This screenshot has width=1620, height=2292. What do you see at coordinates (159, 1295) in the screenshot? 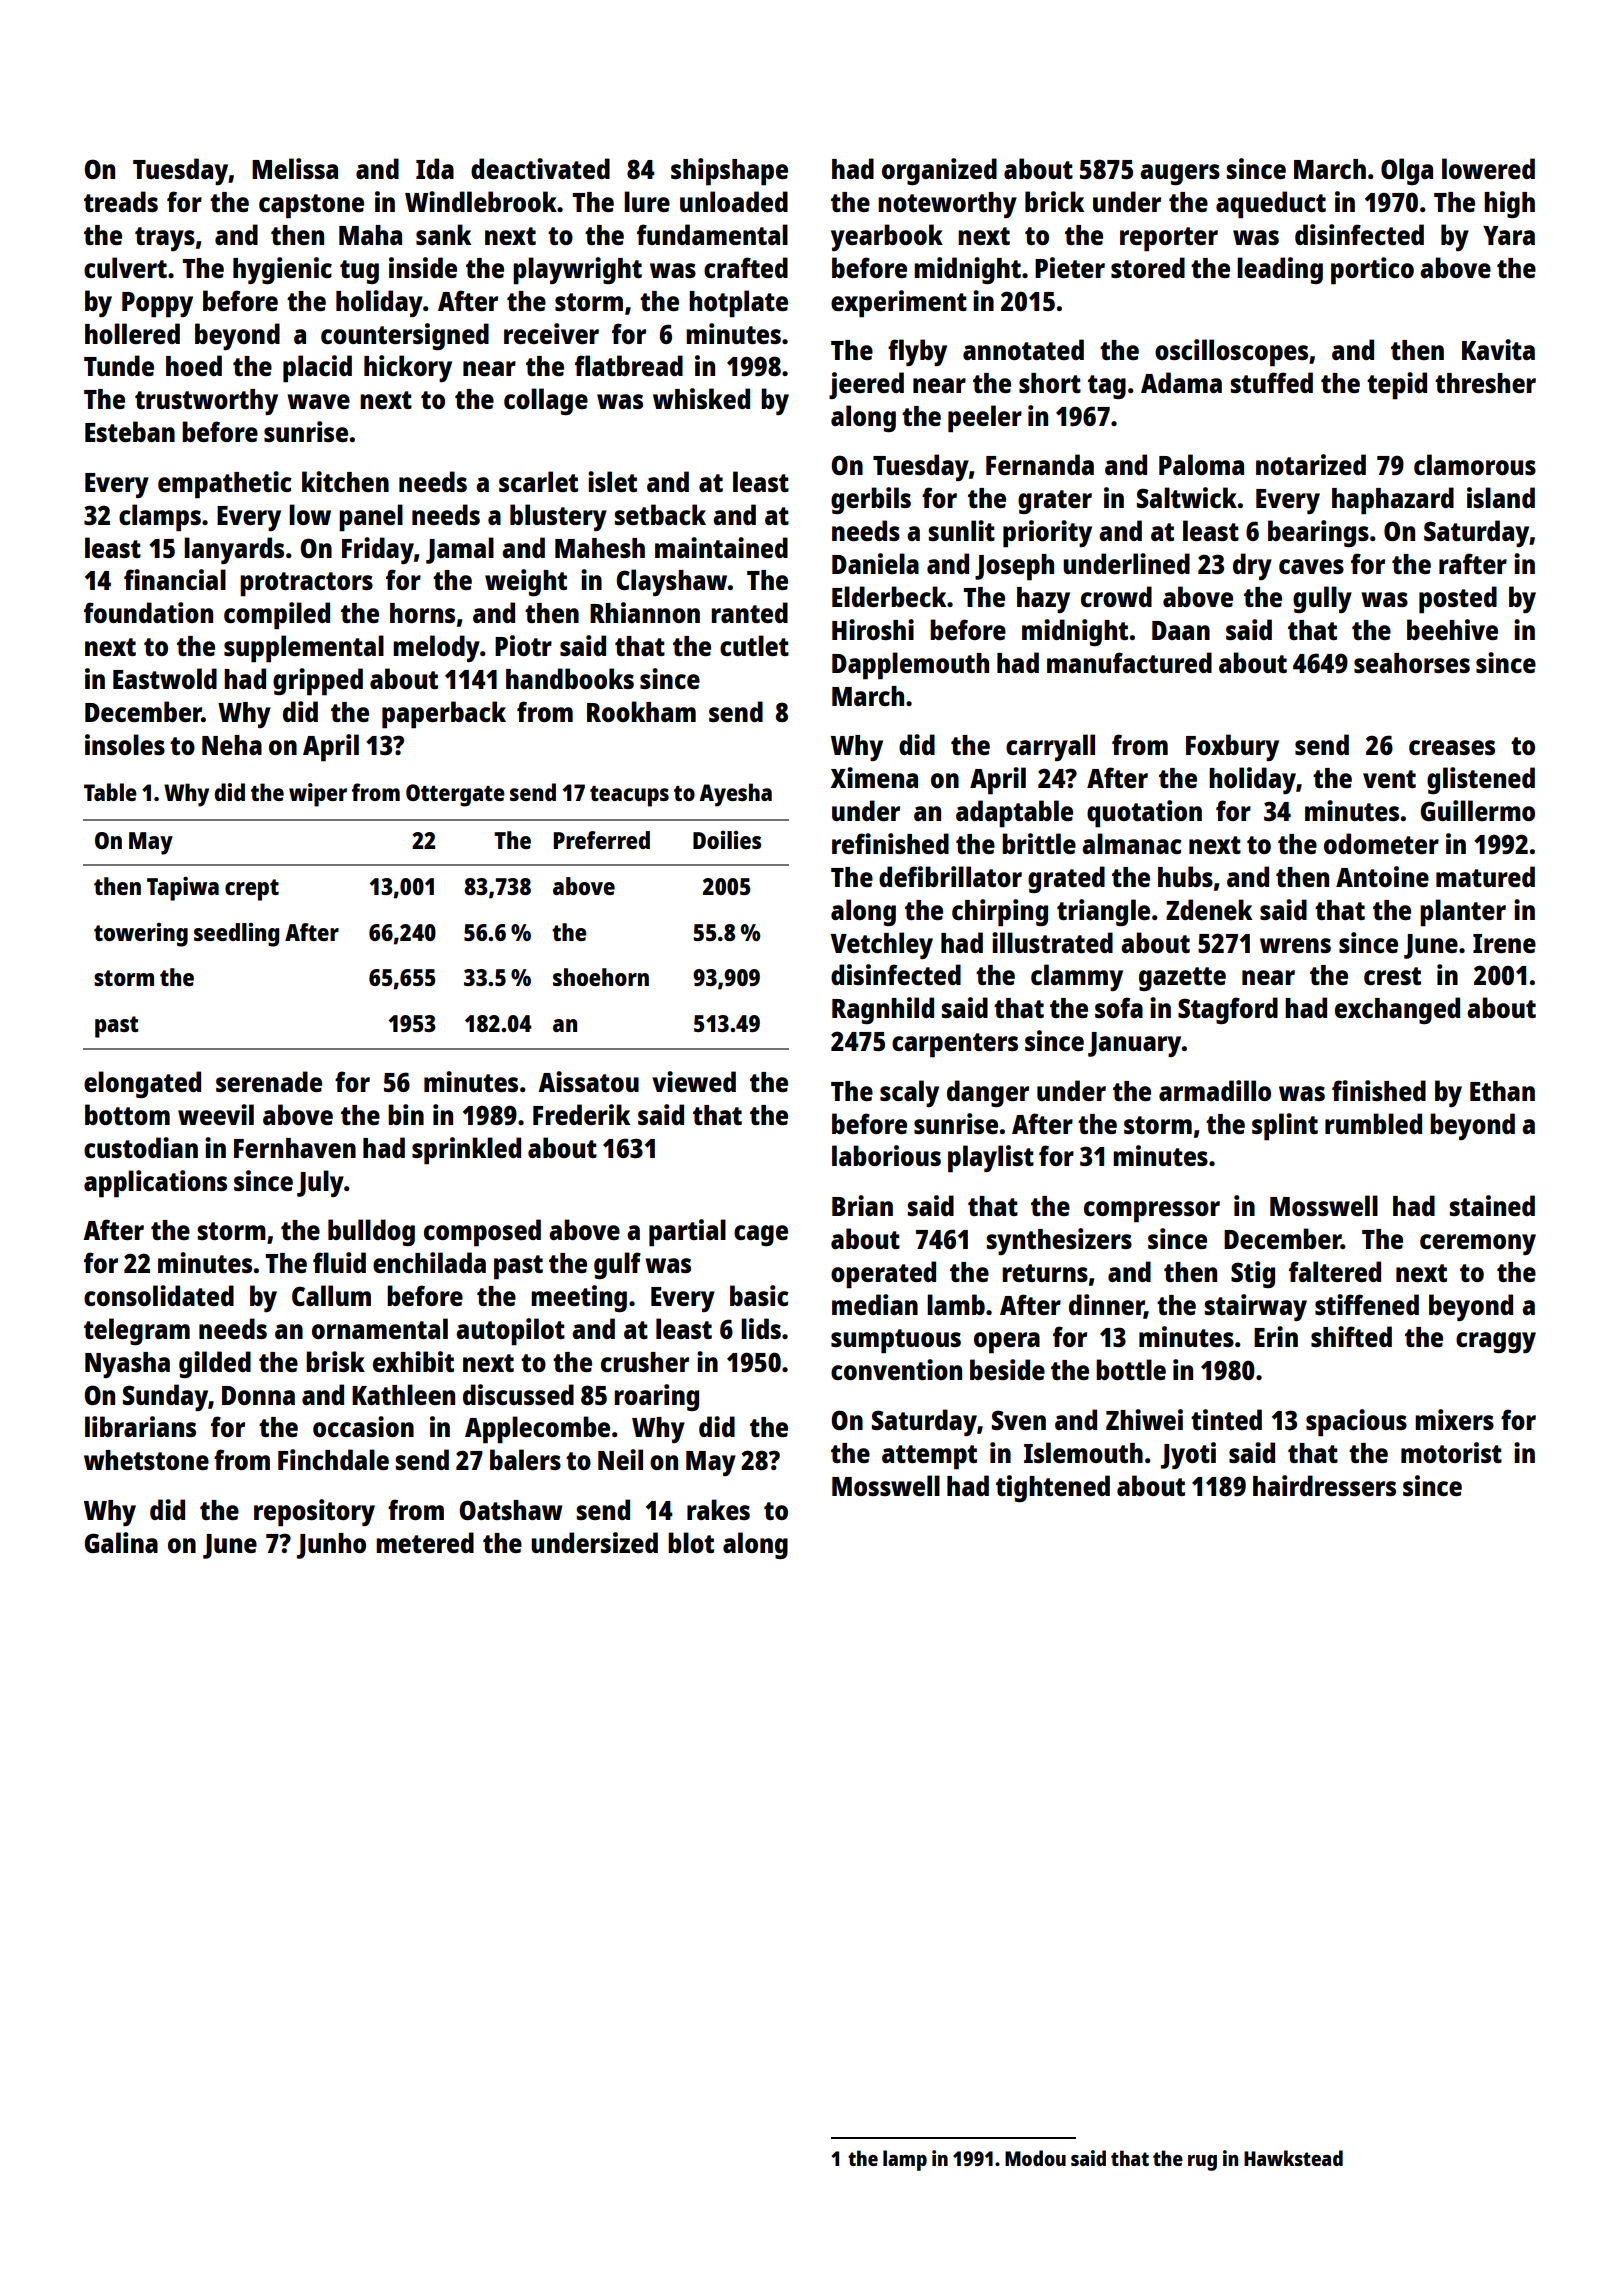
I see `consolidated` at bounding box center [159, 1295].
